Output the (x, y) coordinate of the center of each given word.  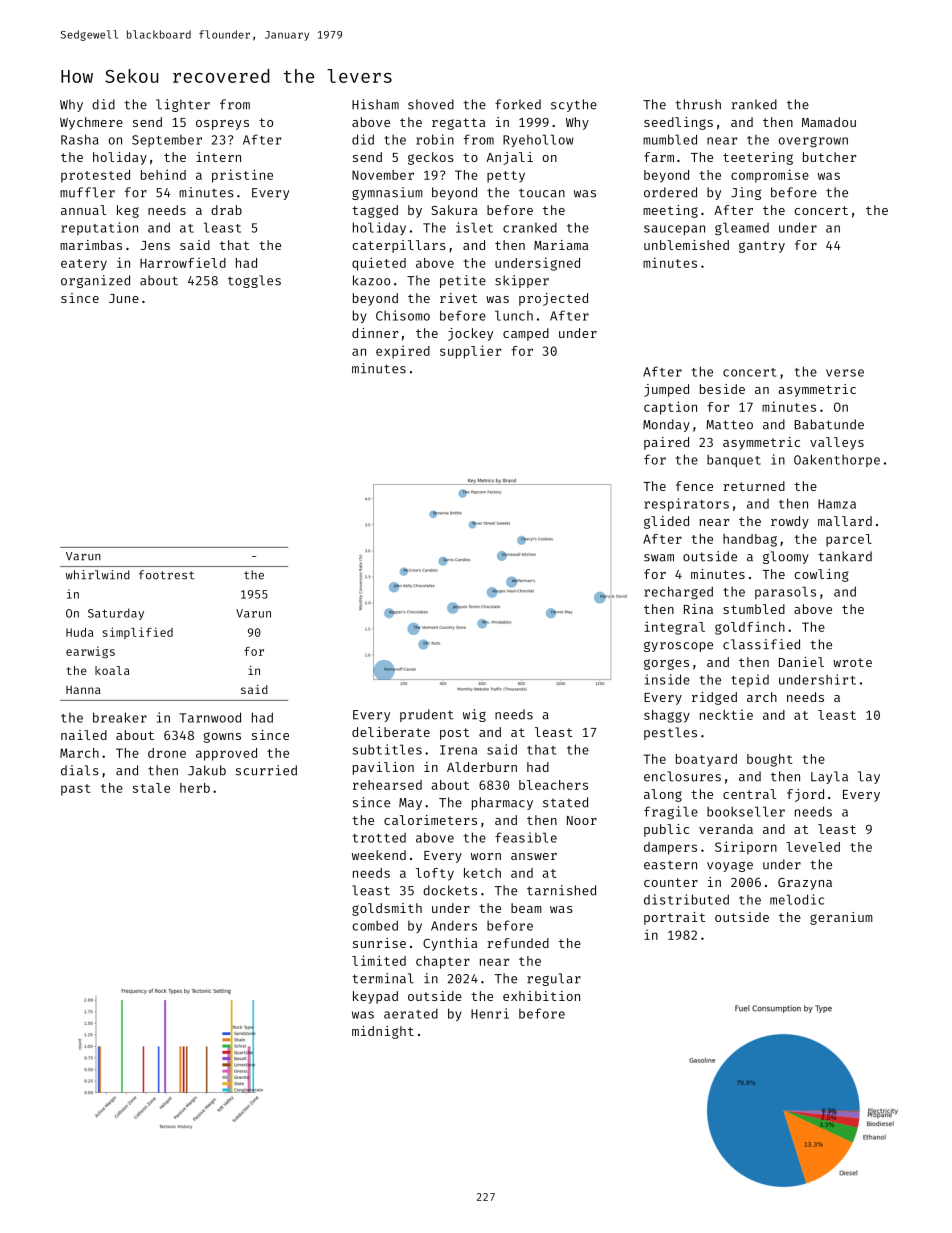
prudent (427, 715)
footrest (166, 575)
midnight (383, 1032)
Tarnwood (210, 717)
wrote (852, 662)
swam (659, 558)
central (749, 794)
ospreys (222, 125)
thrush (698, 104)
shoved (431, 104)
